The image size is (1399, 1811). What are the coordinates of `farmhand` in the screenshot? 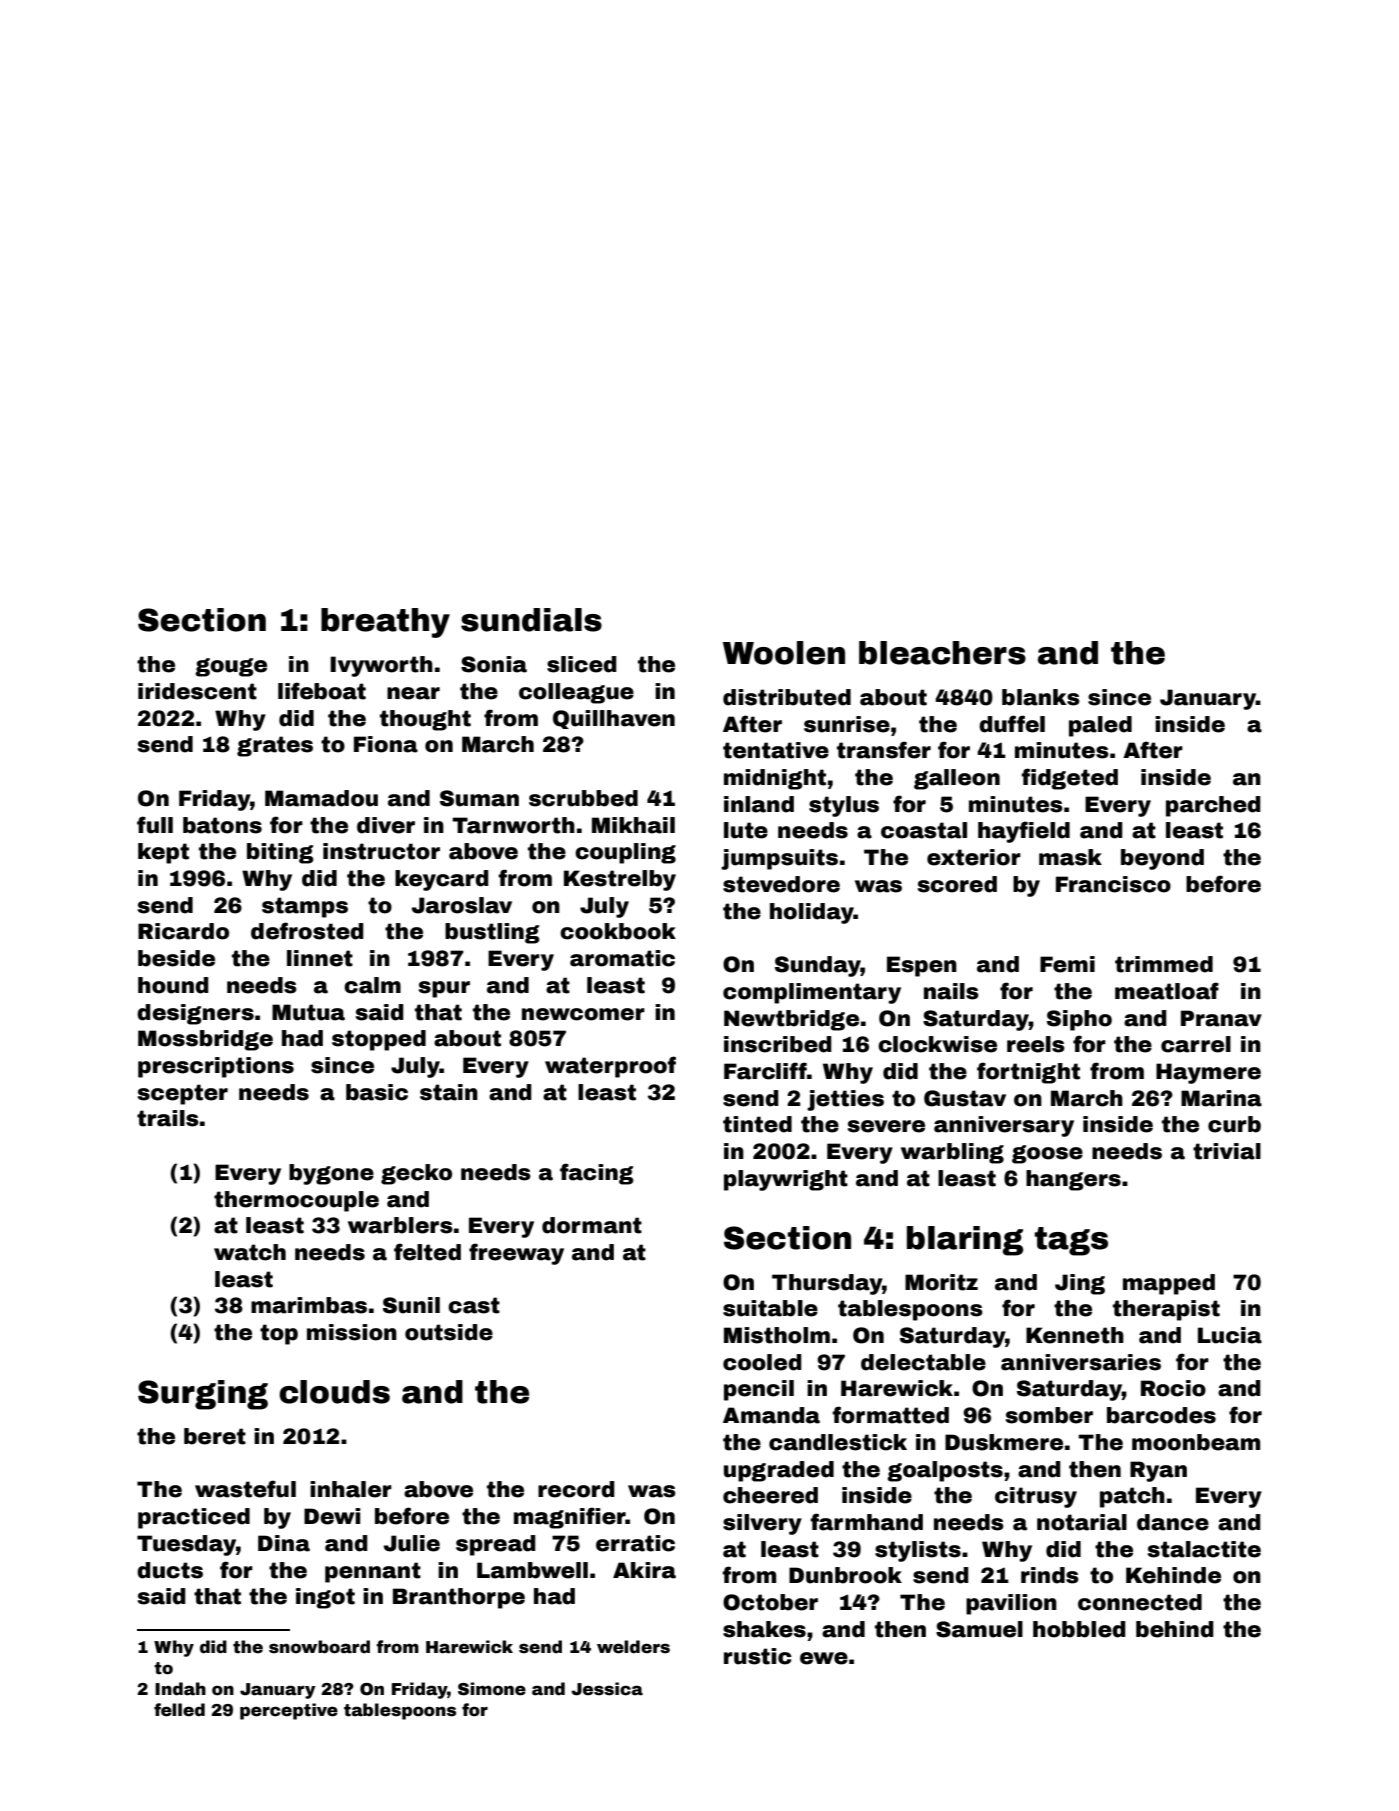 It's located at (866, 1522).
